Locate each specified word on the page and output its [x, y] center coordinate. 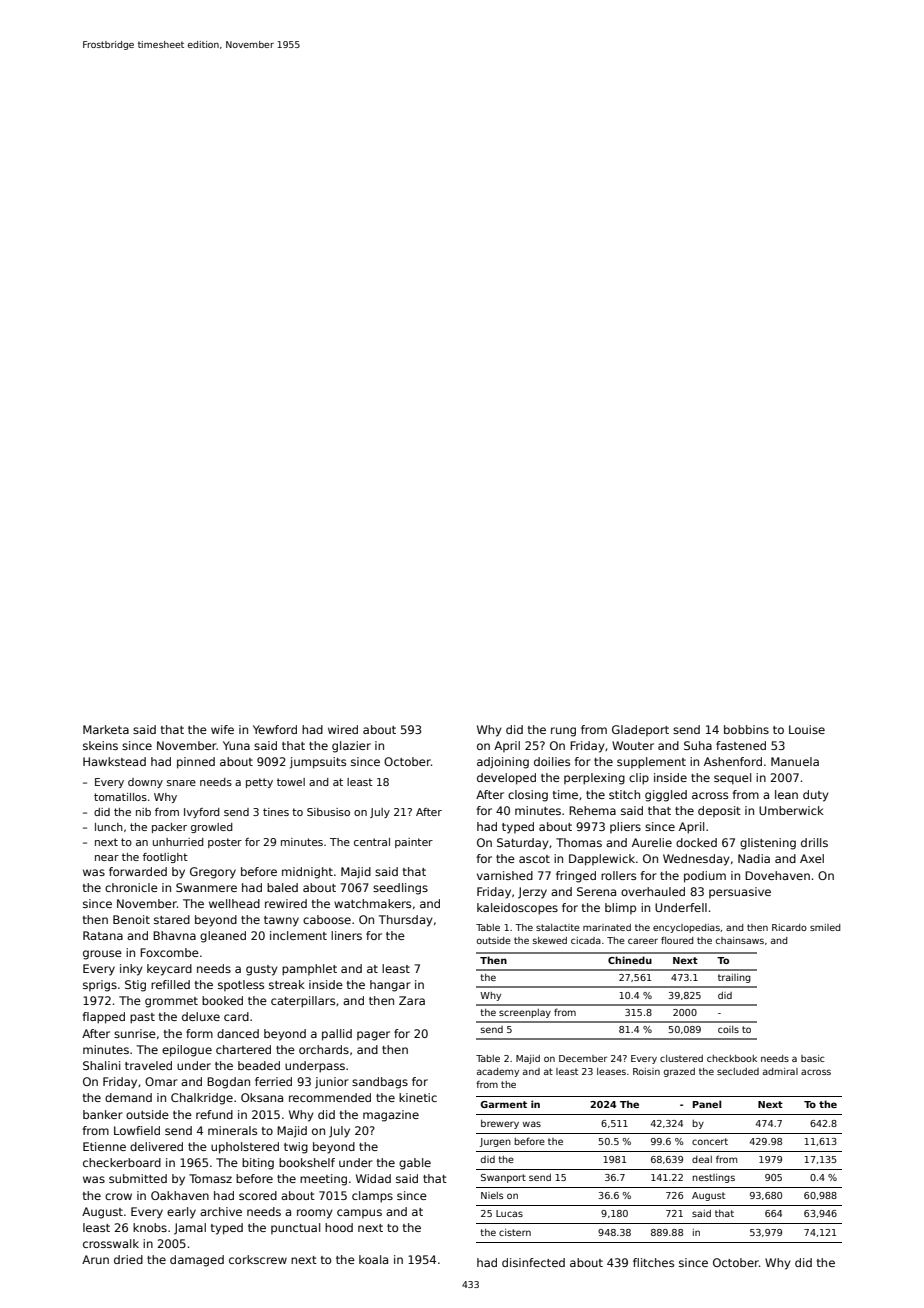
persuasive [740, 892]
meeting [323, 1180]
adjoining [503, 763]
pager [373, 1036]
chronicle [131, 887]
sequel [732, 779]
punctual [295, 1228]
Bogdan [228, 1083]
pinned [196, 763]
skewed [550, 940]
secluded [738, 1071]
